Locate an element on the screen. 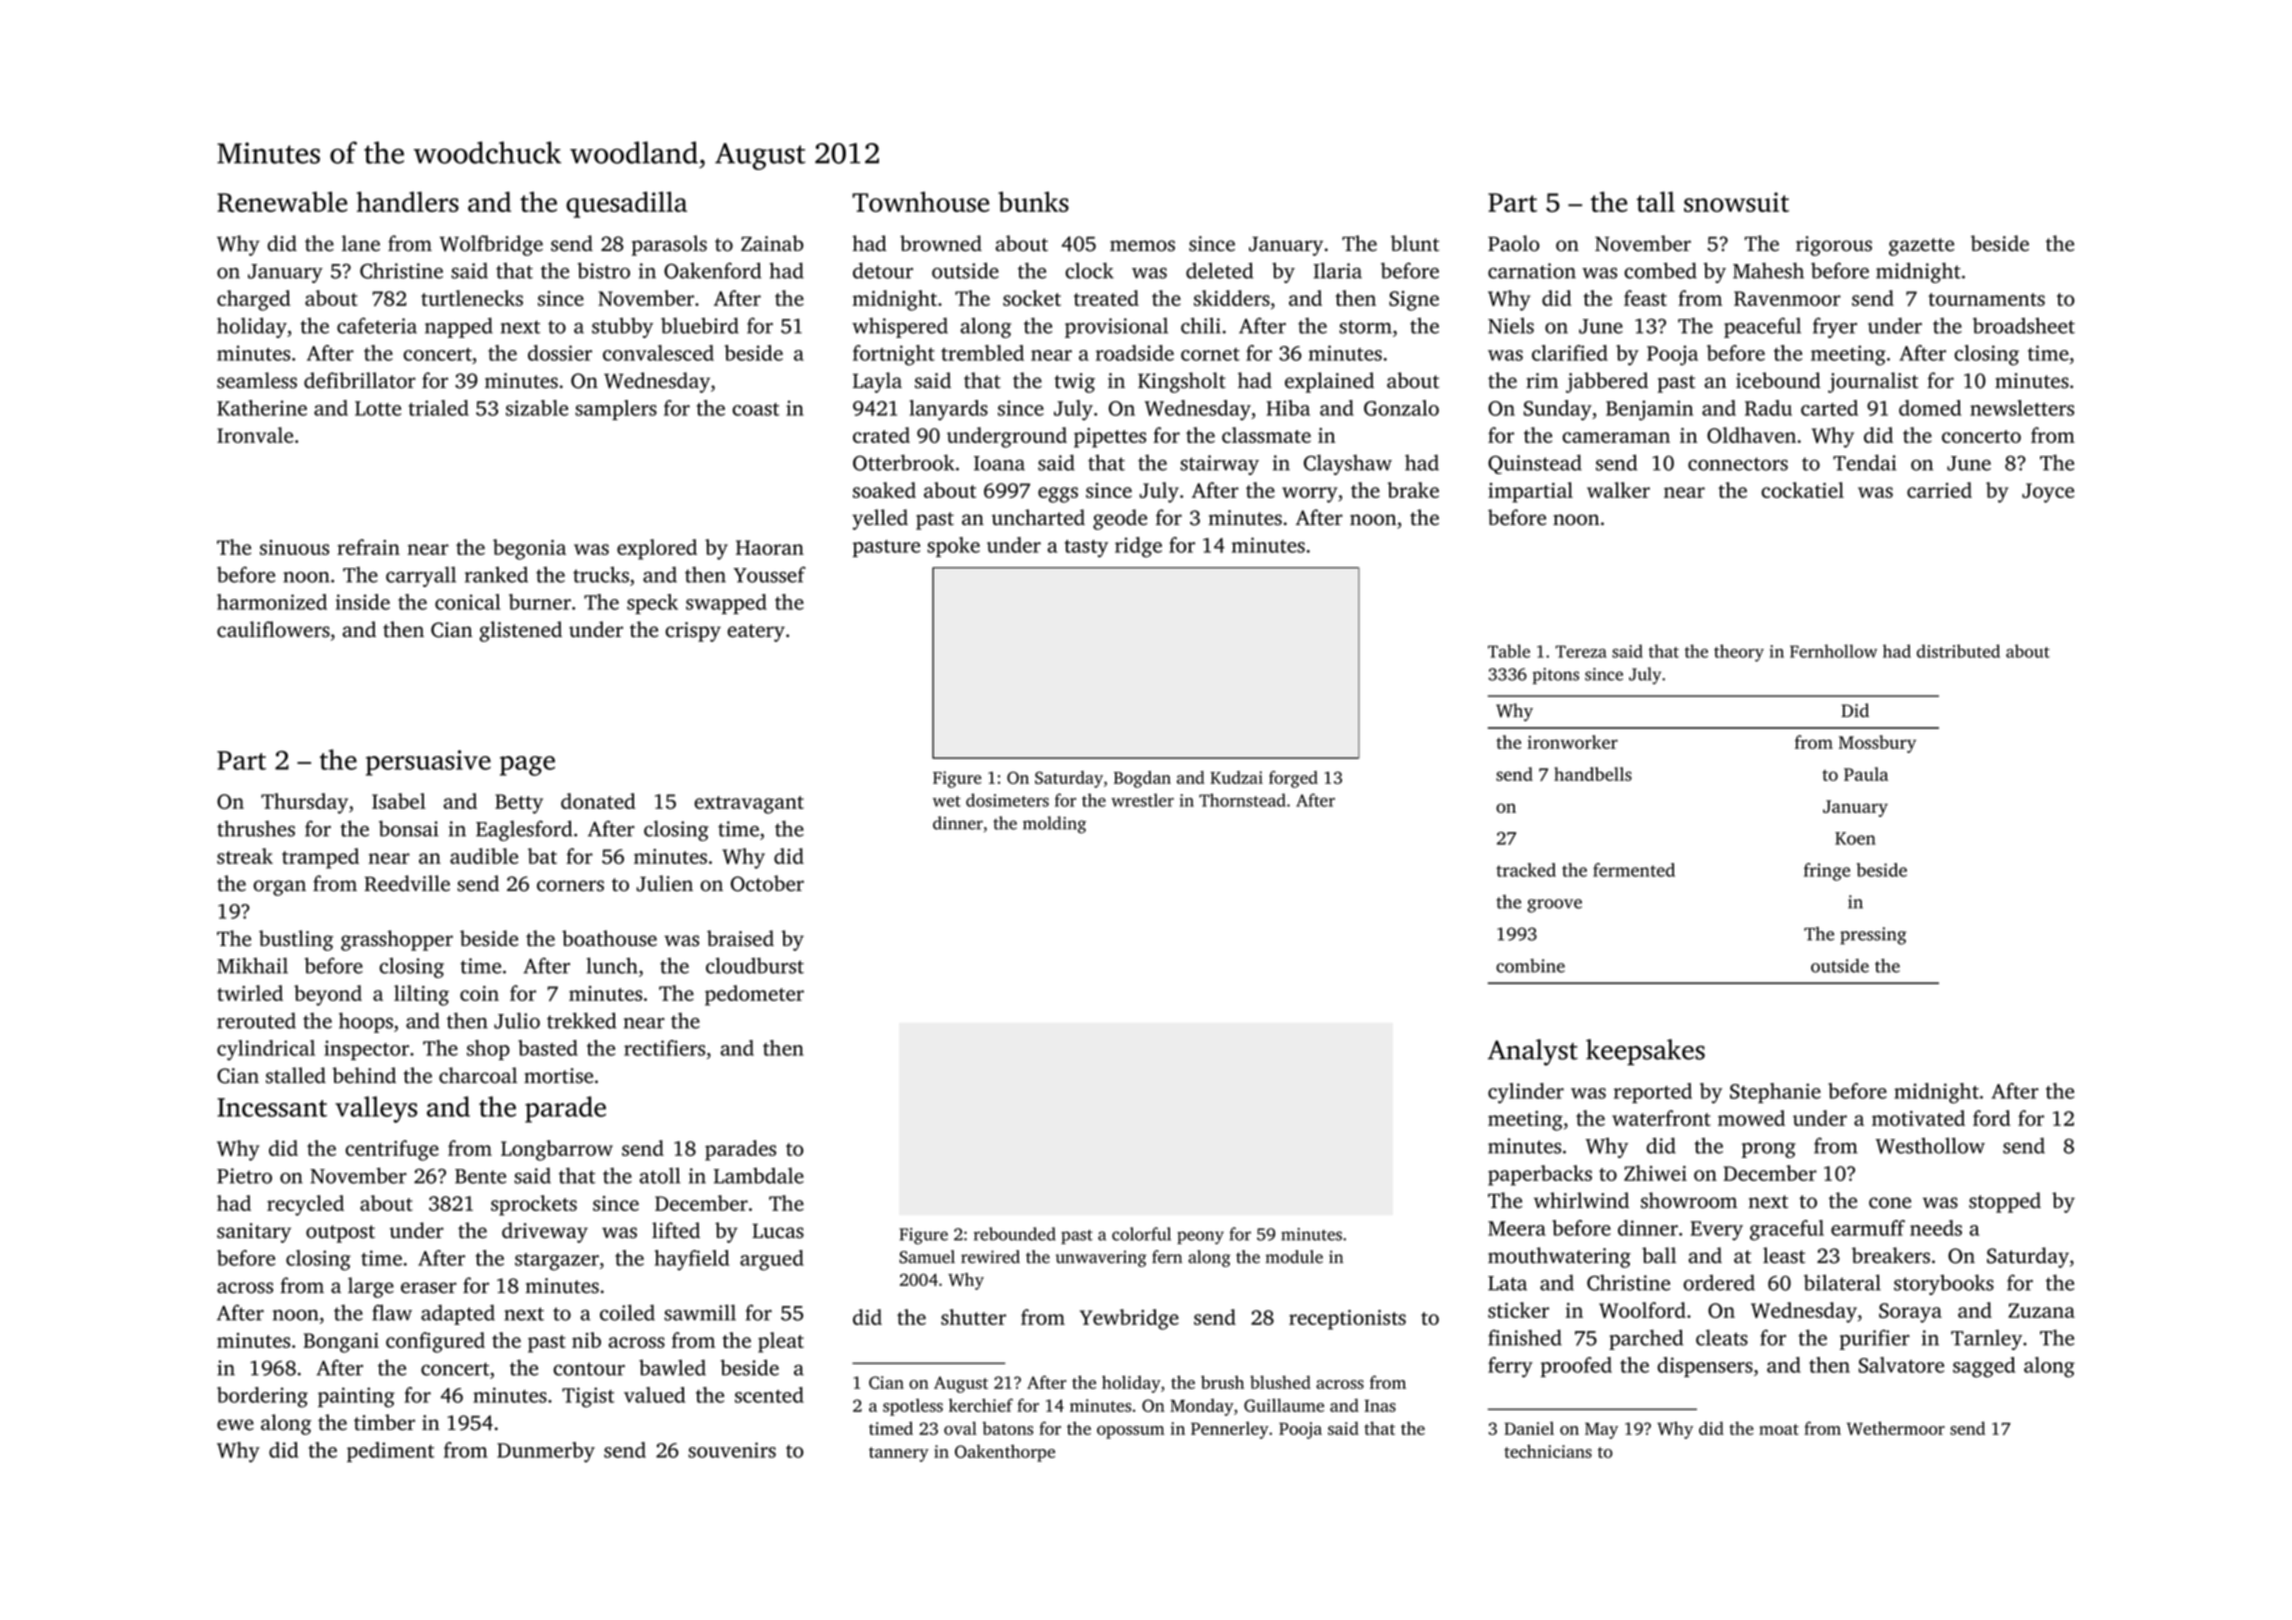  rectifiers is located at coordinates (664, 1048).
